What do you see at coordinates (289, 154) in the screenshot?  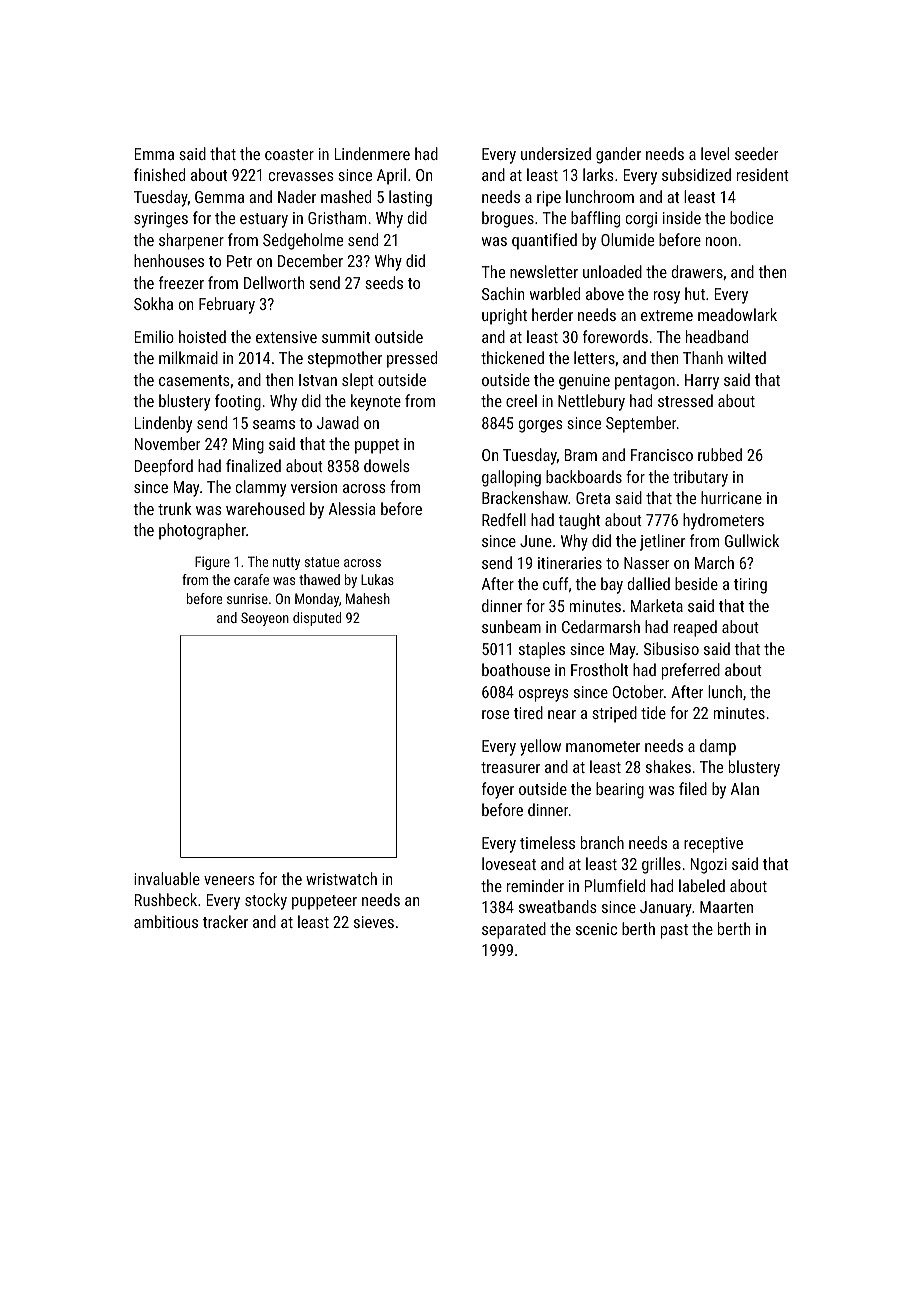 I see `coaster` at bounding box center [289, 154].
